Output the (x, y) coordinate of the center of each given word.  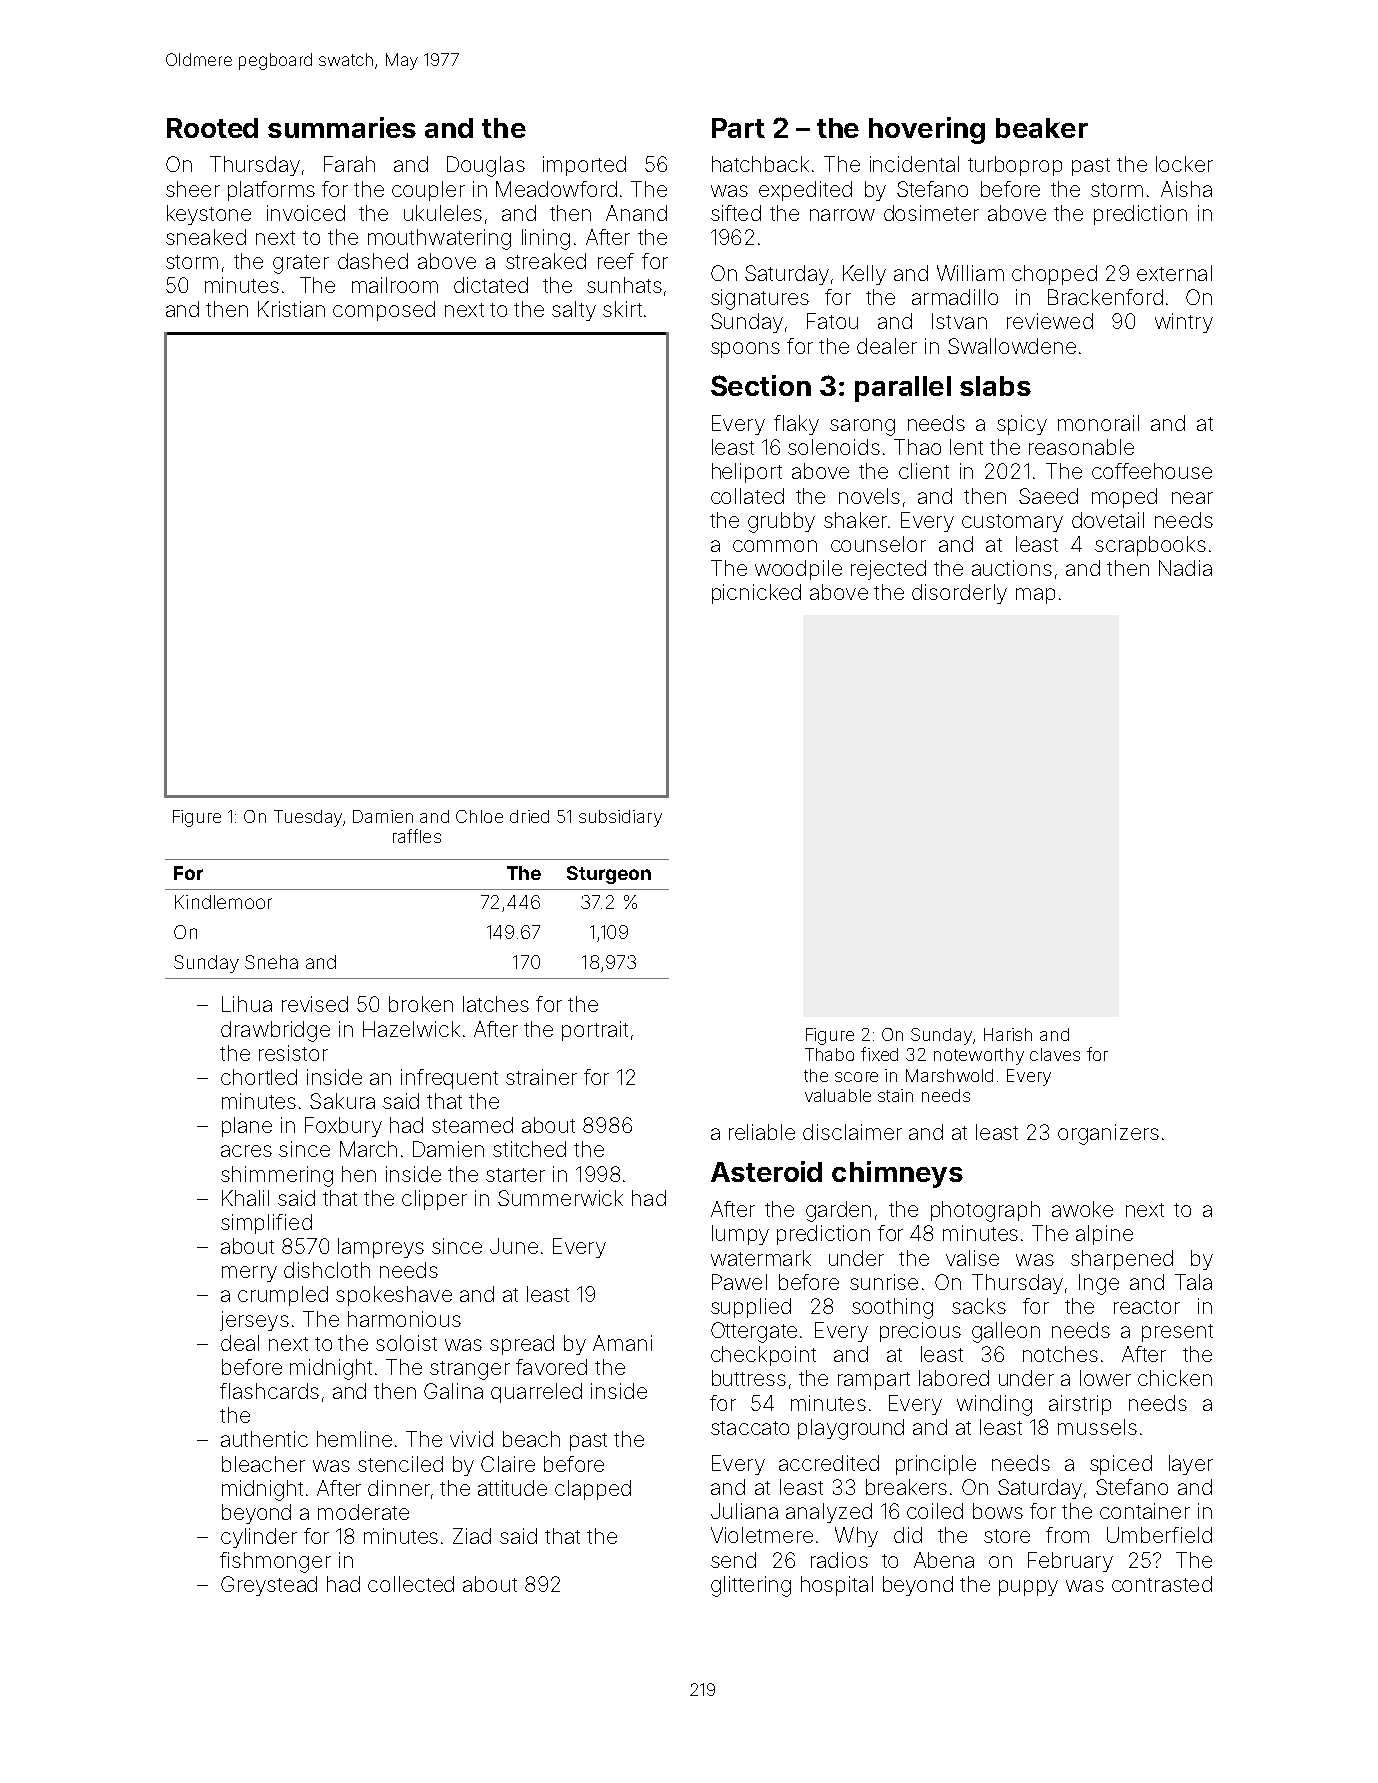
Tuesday (308, 818)
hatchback (760, 164)
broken (421, 1004)
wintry (1184, 323)
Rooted (212, 128)
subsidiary (620, 818)
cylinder (259, 1538)
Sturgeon (609, 875)
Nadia (1185, 568)
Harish (1008, 1034)
